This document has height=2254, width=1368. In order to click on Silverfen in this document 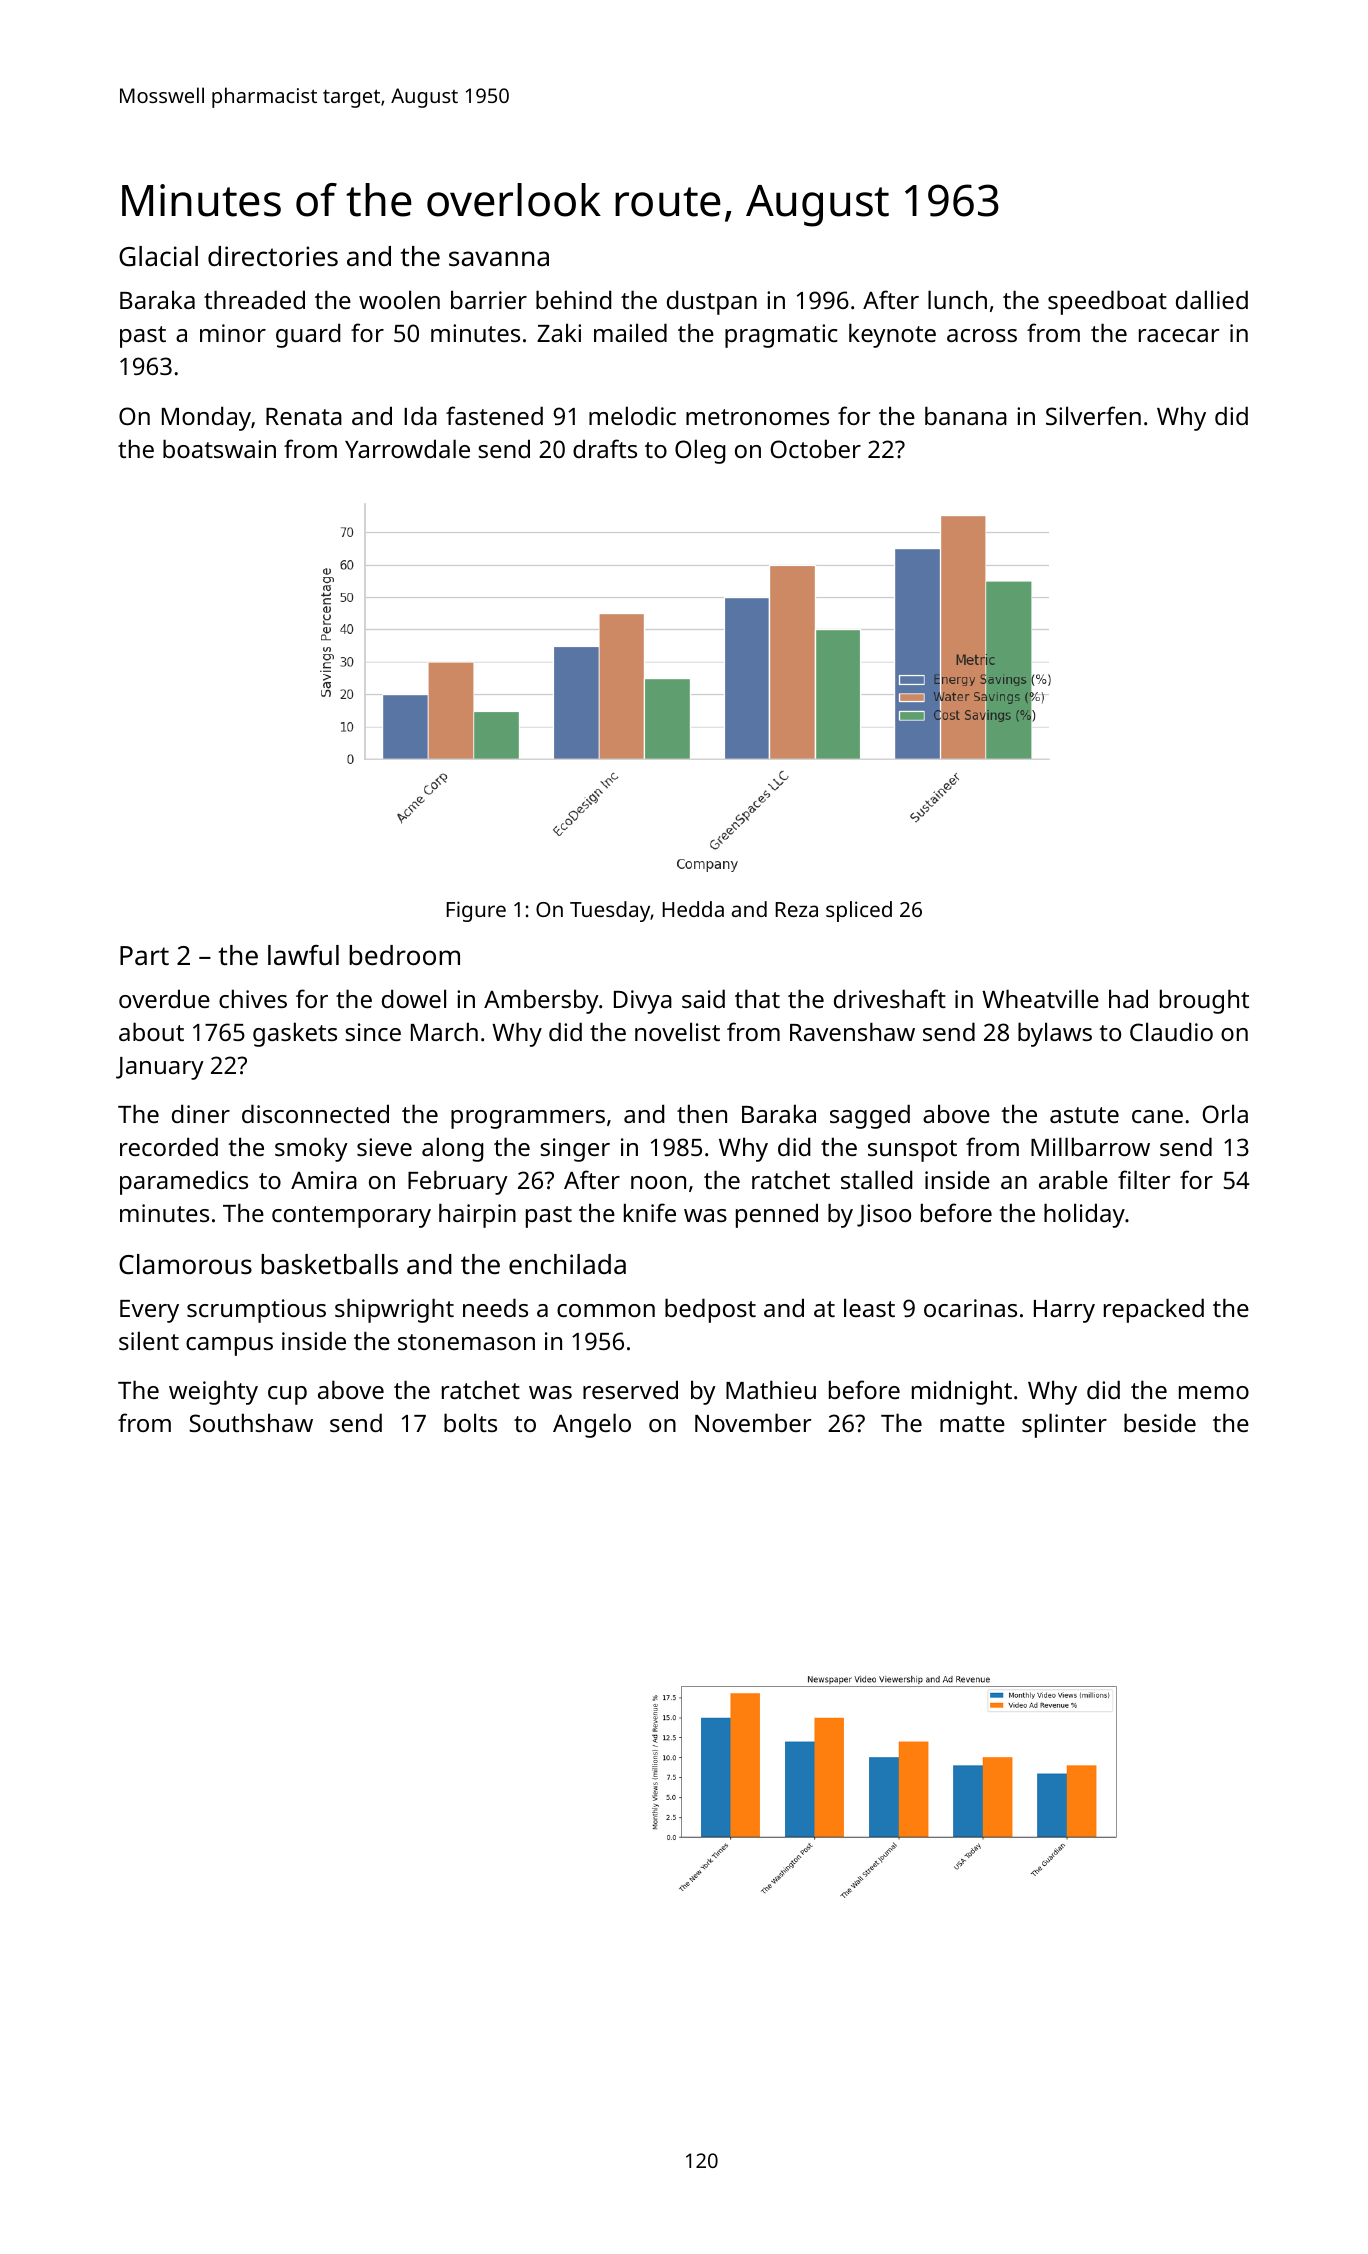, I will do `click(1093, 415)`.
